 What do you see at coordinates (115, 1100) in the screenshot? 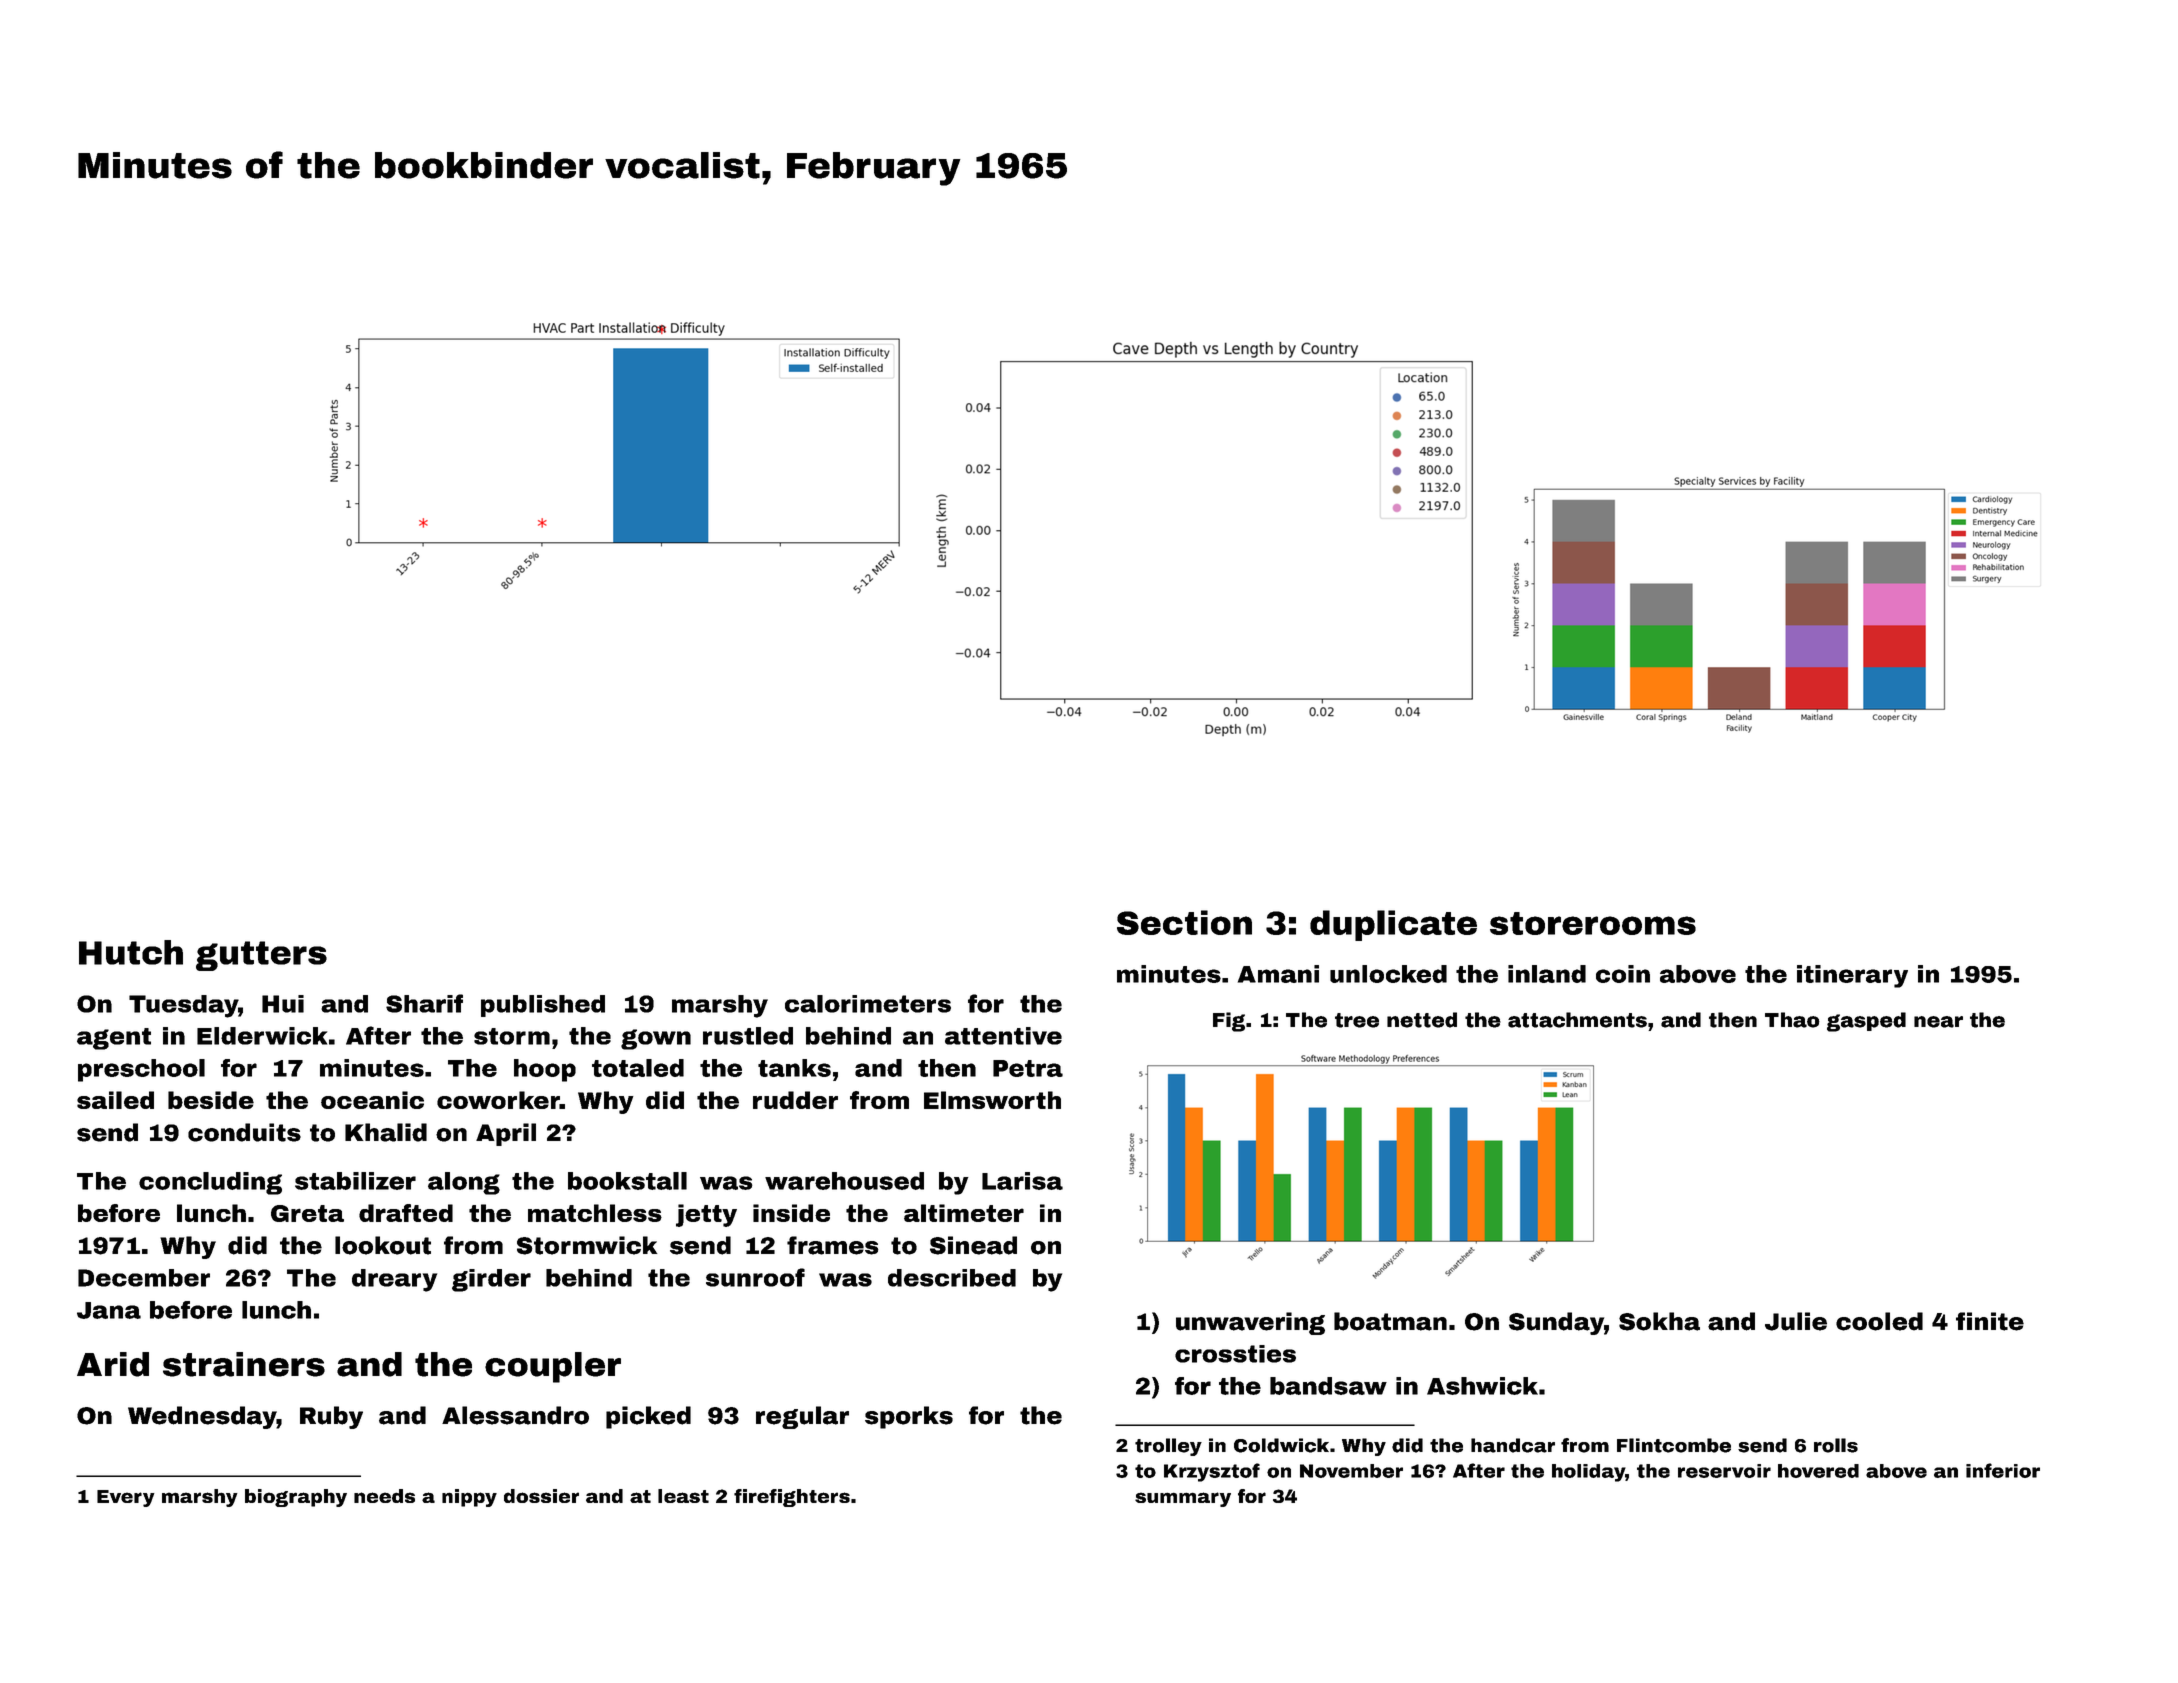
I see `sailed` at bounding box center [115, 1100].
